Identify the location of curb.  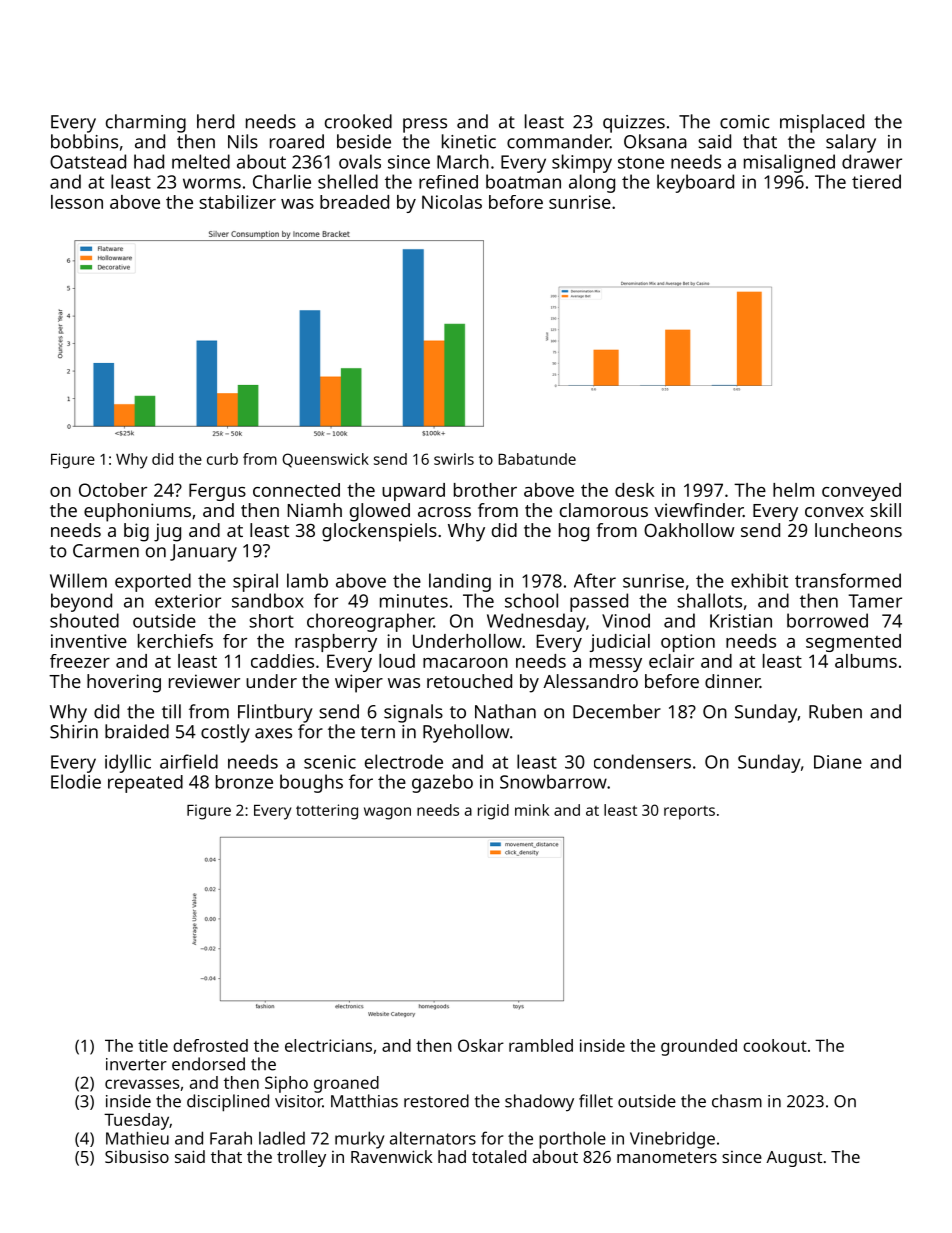
(222, 459).
